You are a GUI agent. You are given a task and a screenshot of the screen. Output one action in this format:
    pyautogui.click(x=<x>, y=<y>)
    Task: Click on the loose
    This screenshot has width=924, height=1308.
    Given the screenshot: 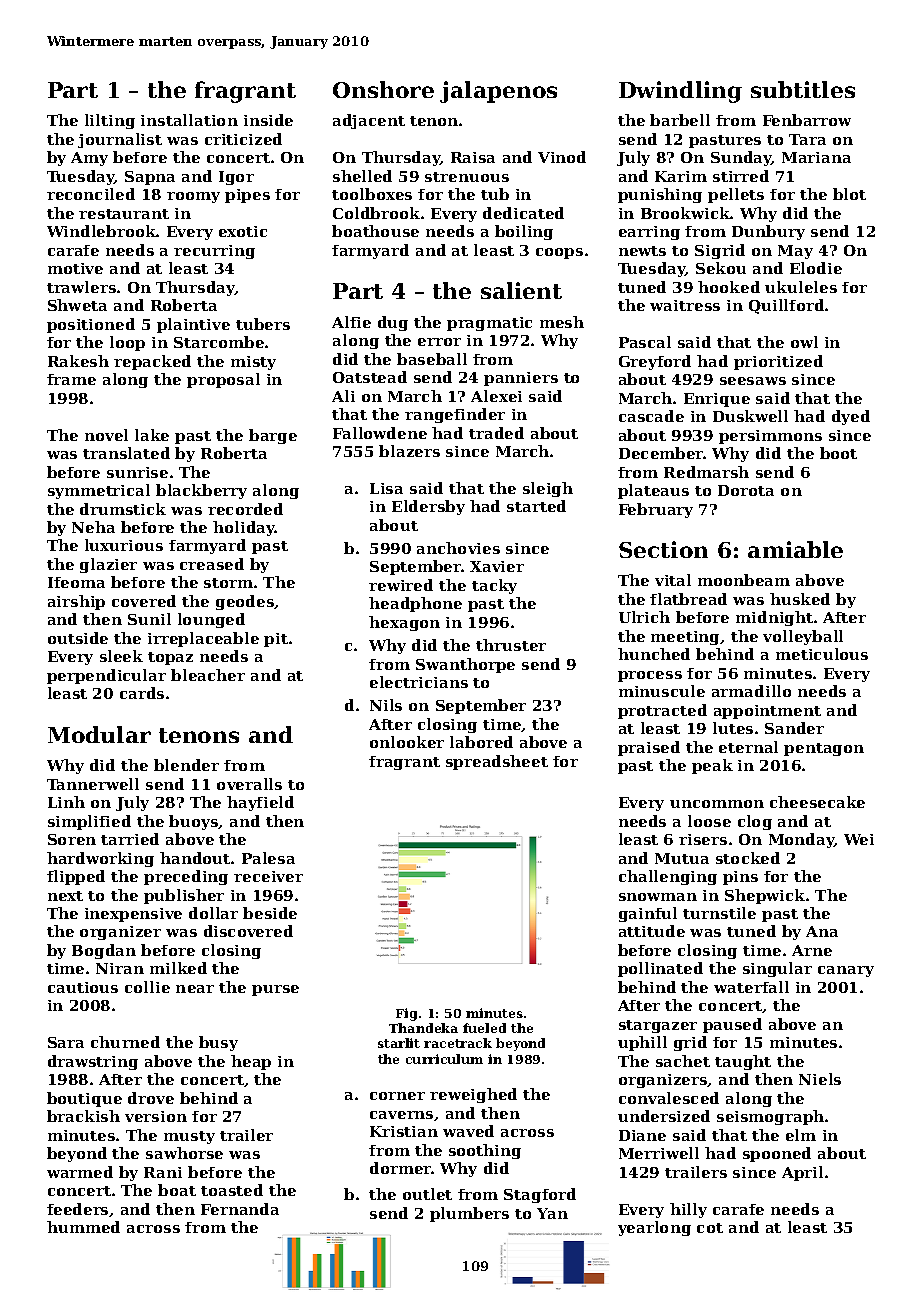 What is the action you would take?
    pyautogui.click(x=709, y=821)
